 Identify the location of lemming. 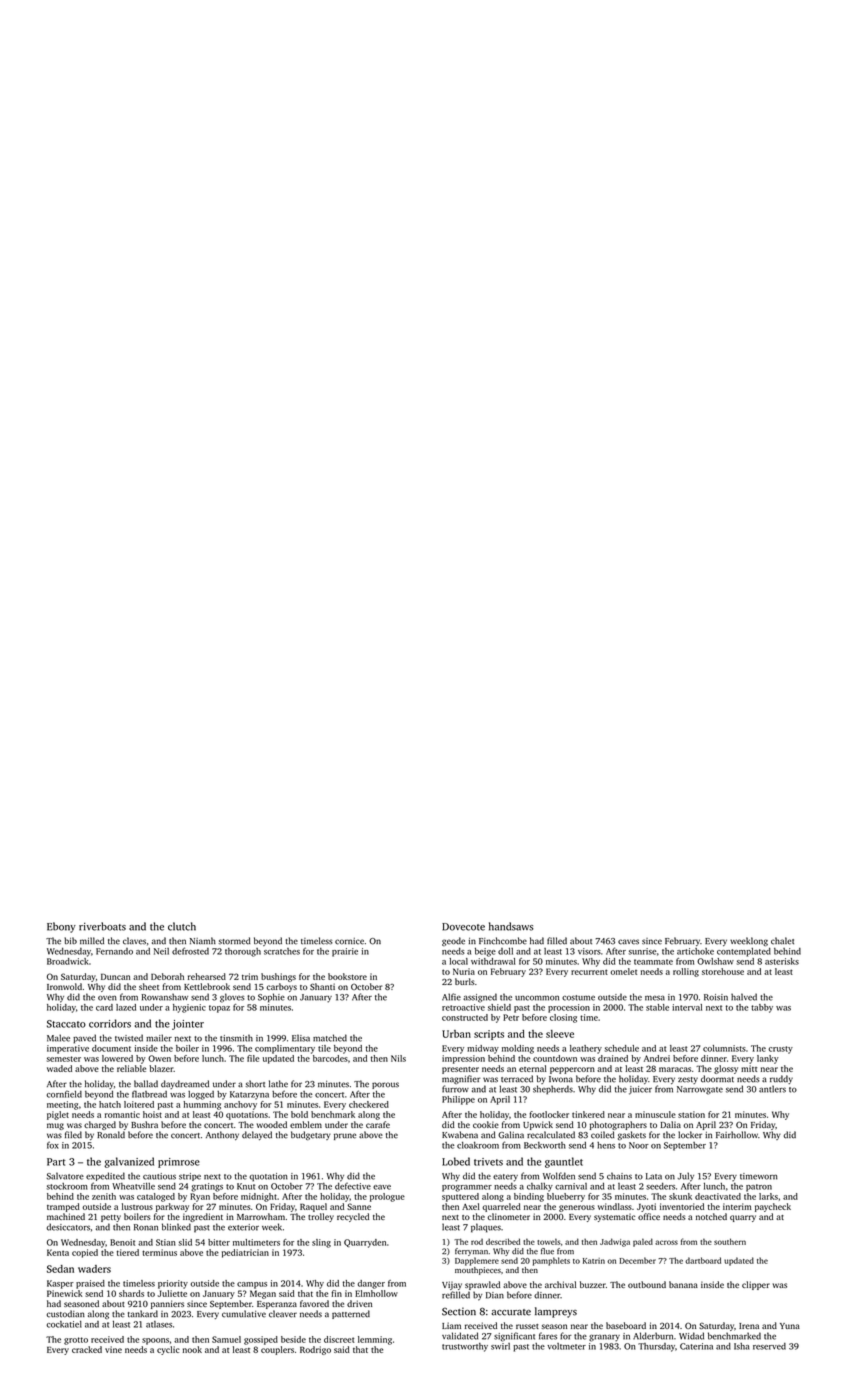
(375, 1340).
